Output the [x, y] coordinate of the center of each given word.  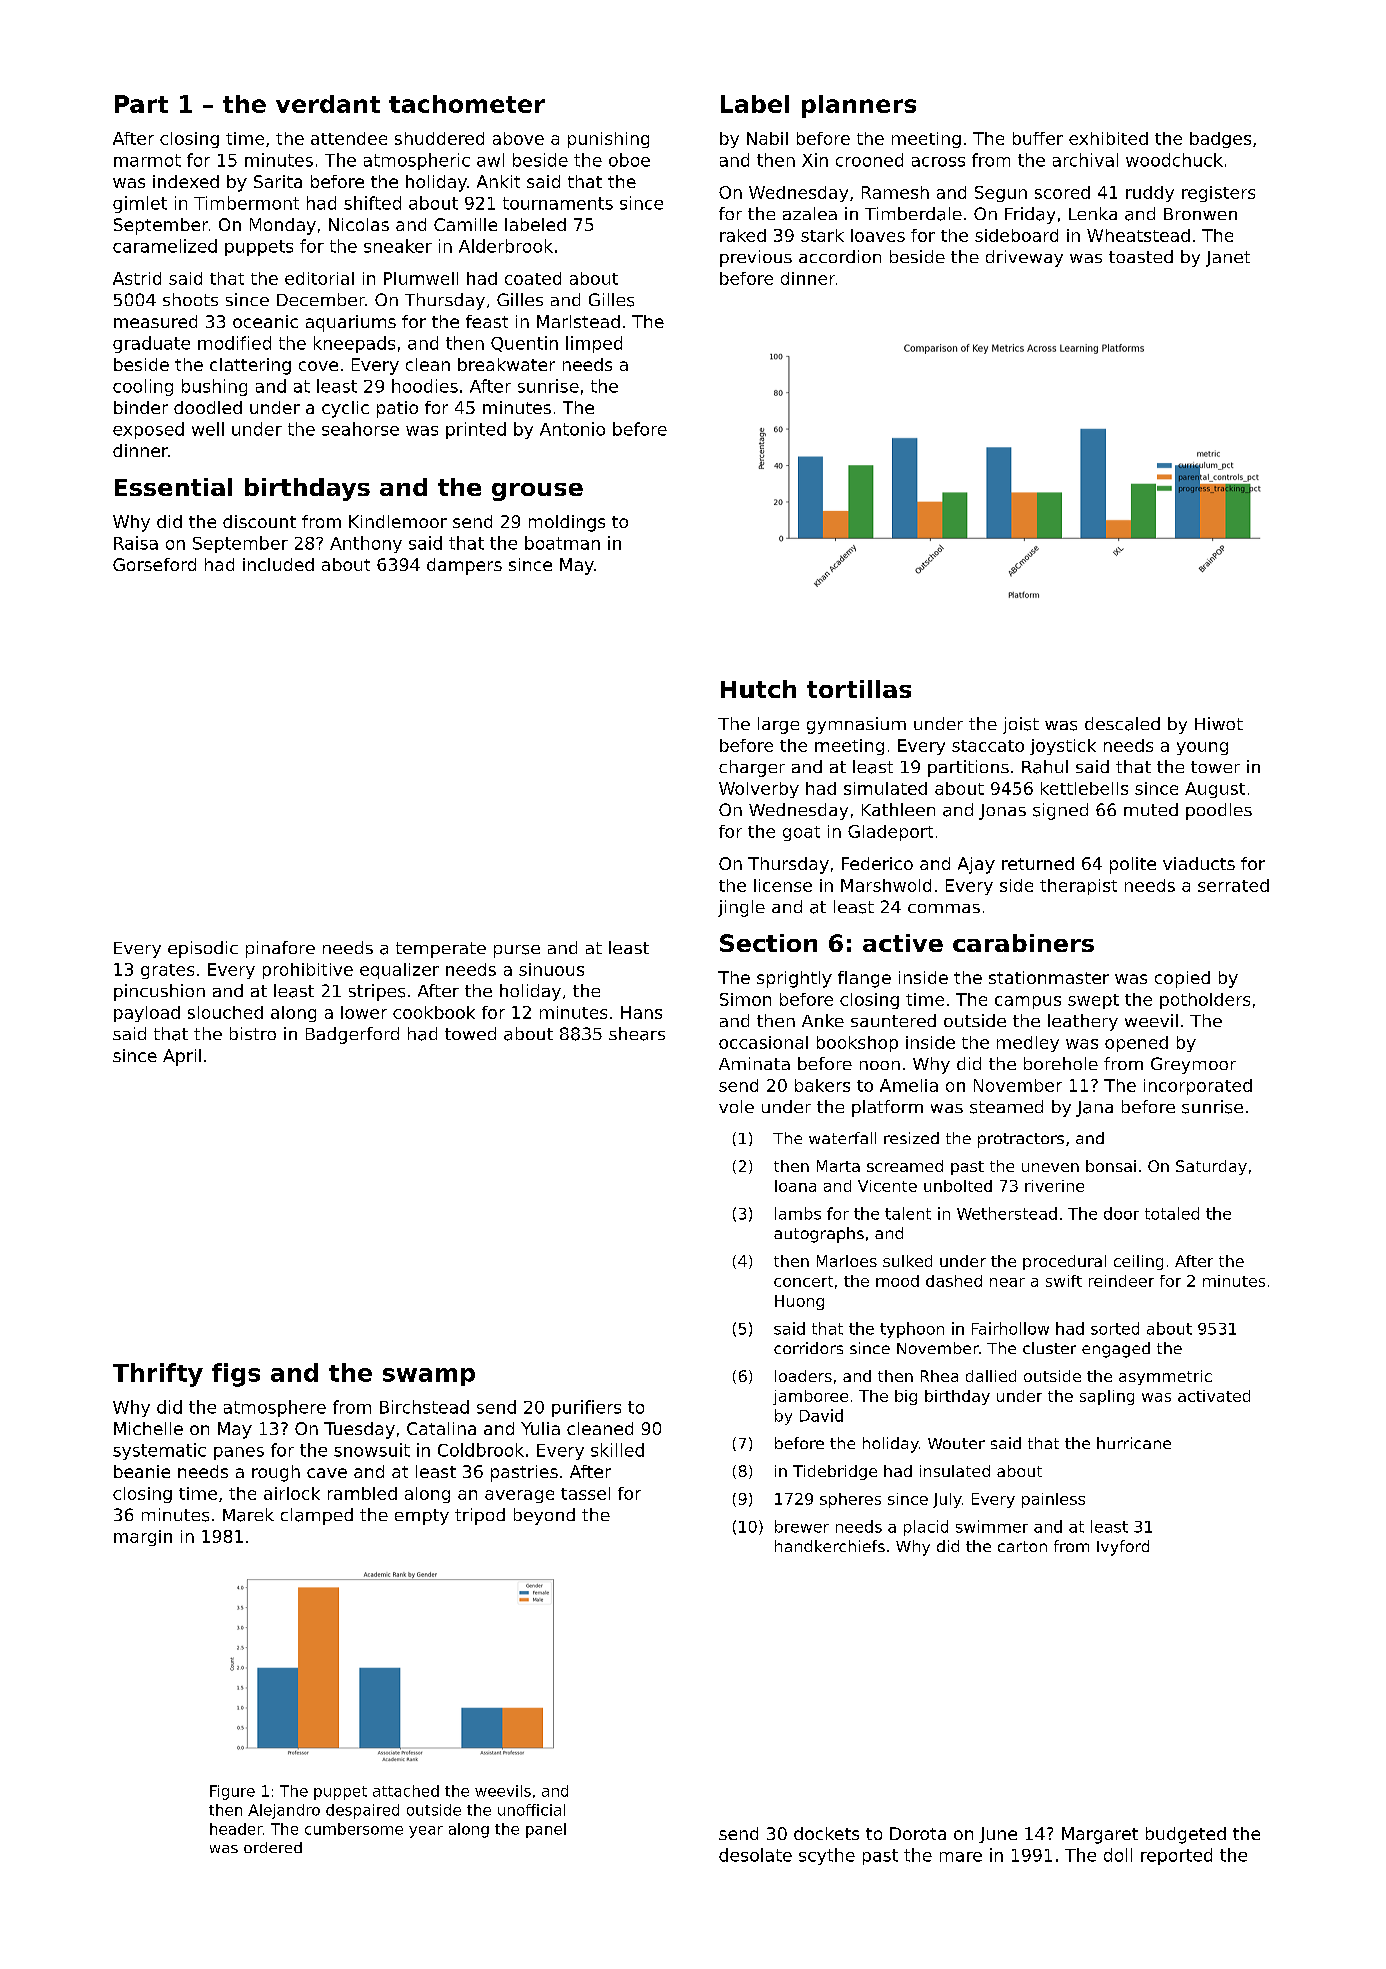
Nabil [767, 138]
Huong [799, 1302]
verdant [328, 104]
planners [859, 106]
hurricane [1134, 1443]
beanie [142, 1471]
